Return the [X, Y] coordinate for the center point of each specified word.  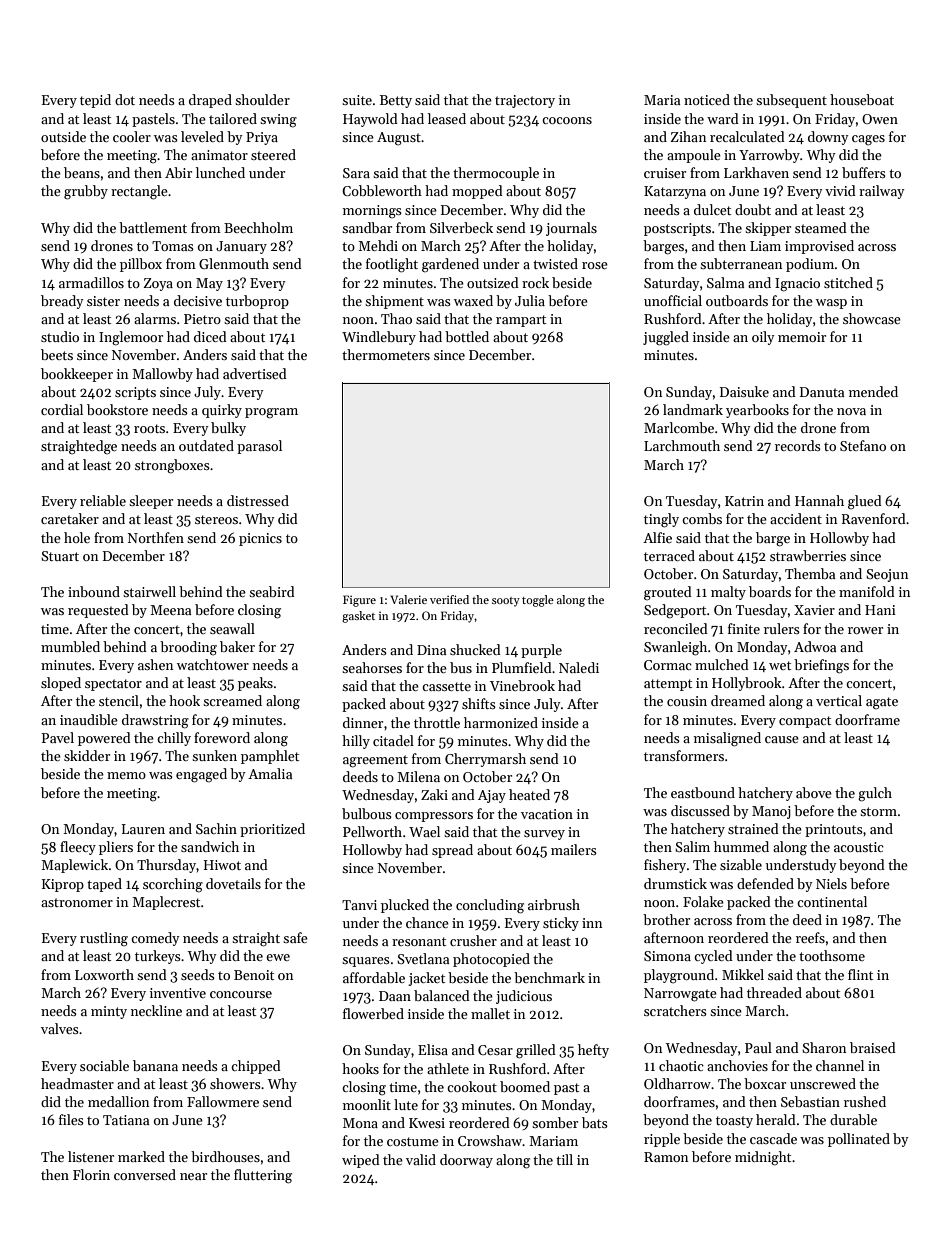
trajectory [525, 101]
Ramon [666, 1157]
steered [273, 154]
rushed [865, 1101]
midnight [763, 1158]
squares [366, 962]
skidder [87, 755]
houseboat [862, 99]
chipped [256, 1067]
